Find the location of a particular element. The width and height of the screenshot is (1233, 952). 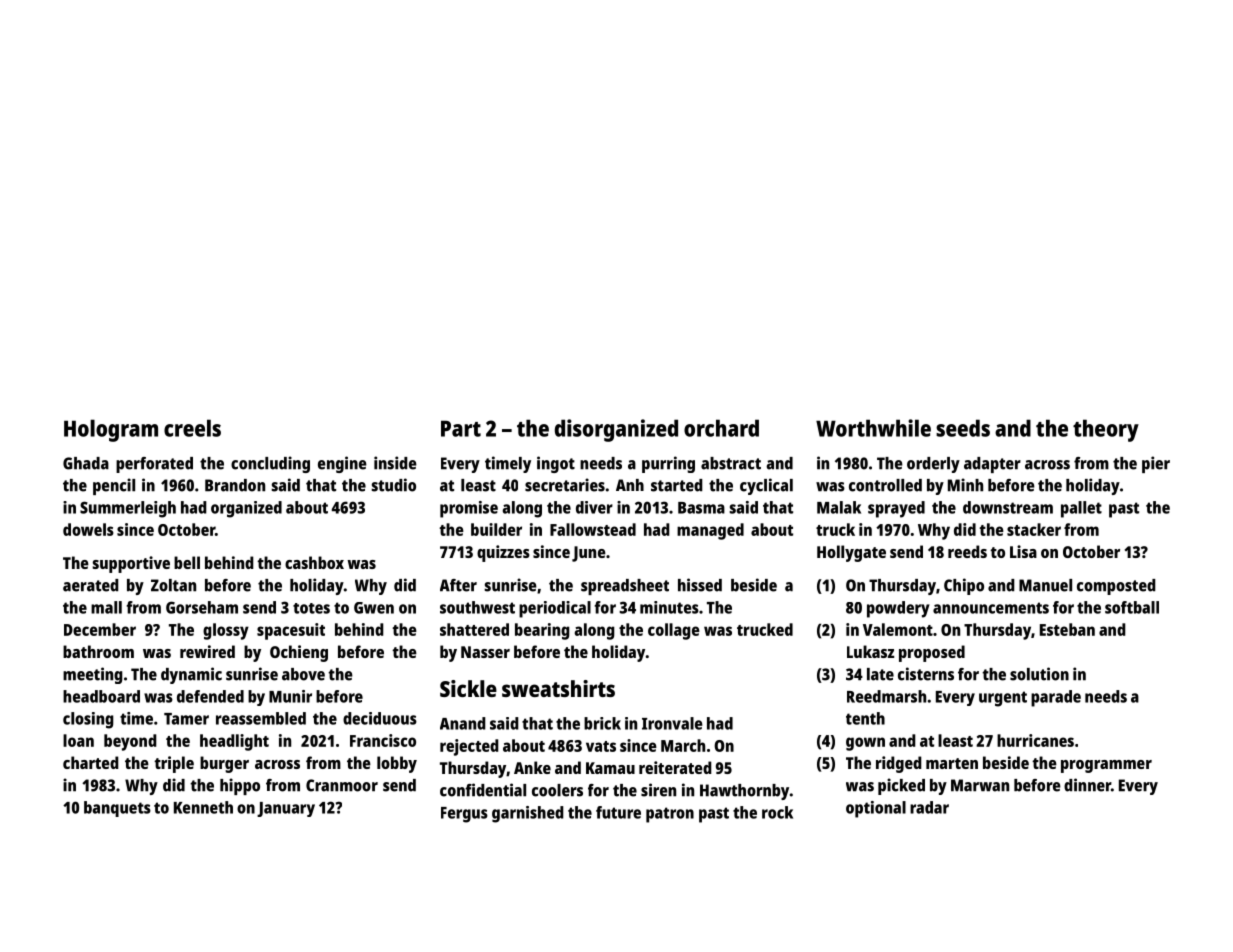

creels is located at coordinates (192, 428).
